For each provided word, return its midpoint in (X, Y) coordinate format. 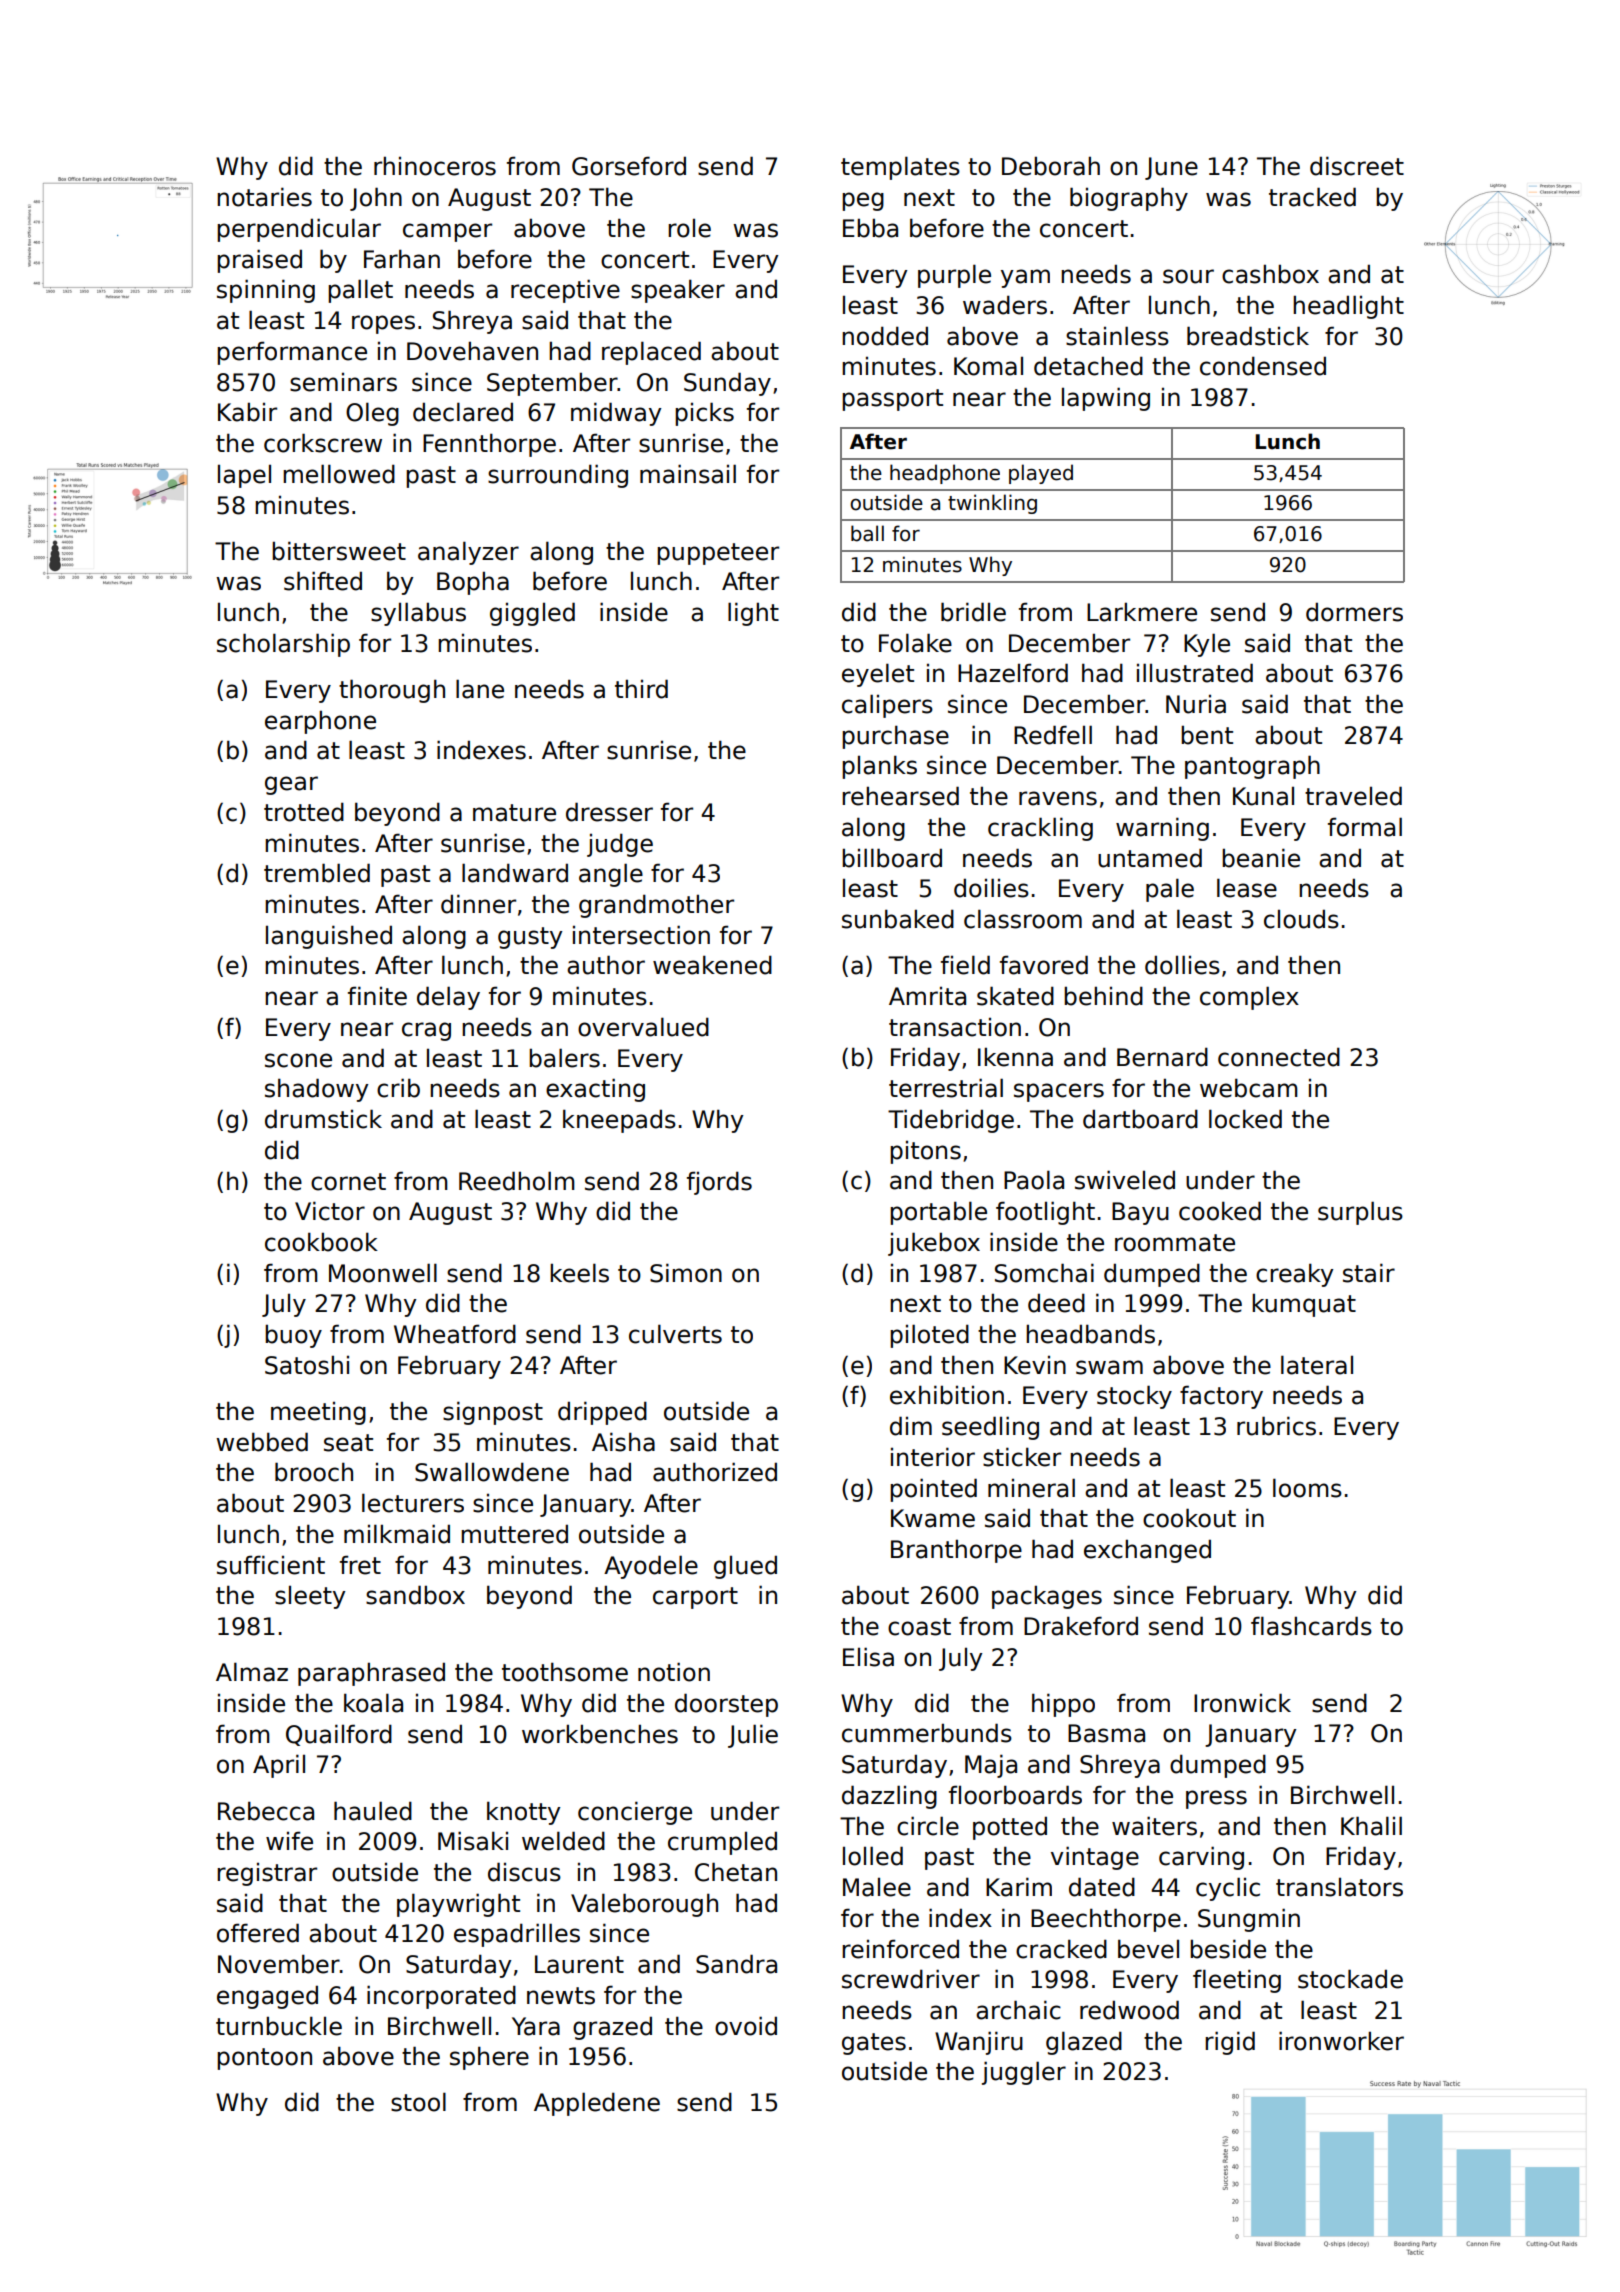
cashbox (1270, 274)
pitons (925, 1152)
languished (329, 937)
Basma (1106, 1733)
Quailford (339, 1735)
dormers (1354, 612)
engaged (267, 1997)
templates (900, 168)
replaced (651, 353)
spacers (1059, 1092)
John (376, 199)
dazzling (889, 1797)
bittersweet (339, 551)
